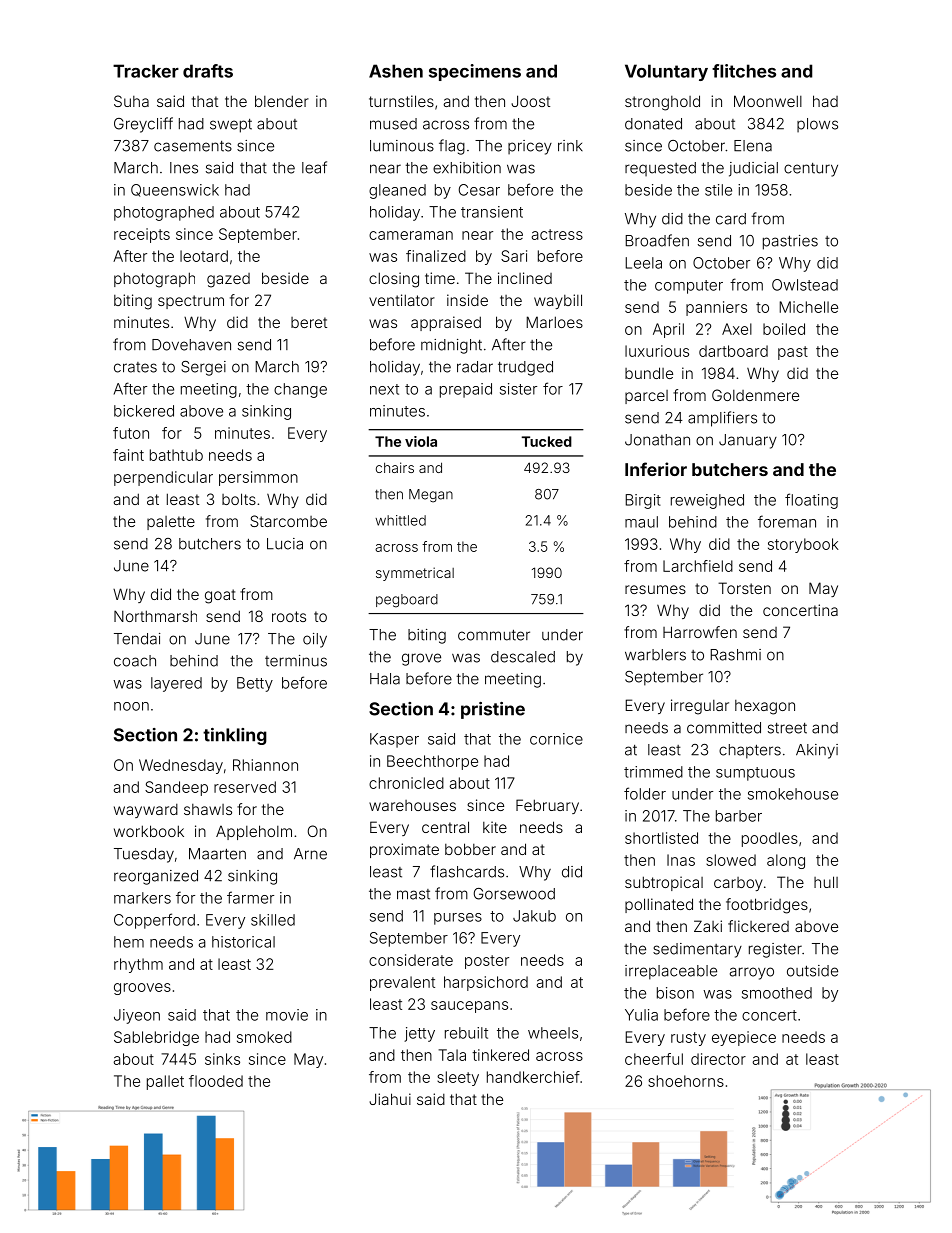  What do you see at coordinates (288, 521) in the document?
I see `Starcombe` at bounding box center [288, 521].
